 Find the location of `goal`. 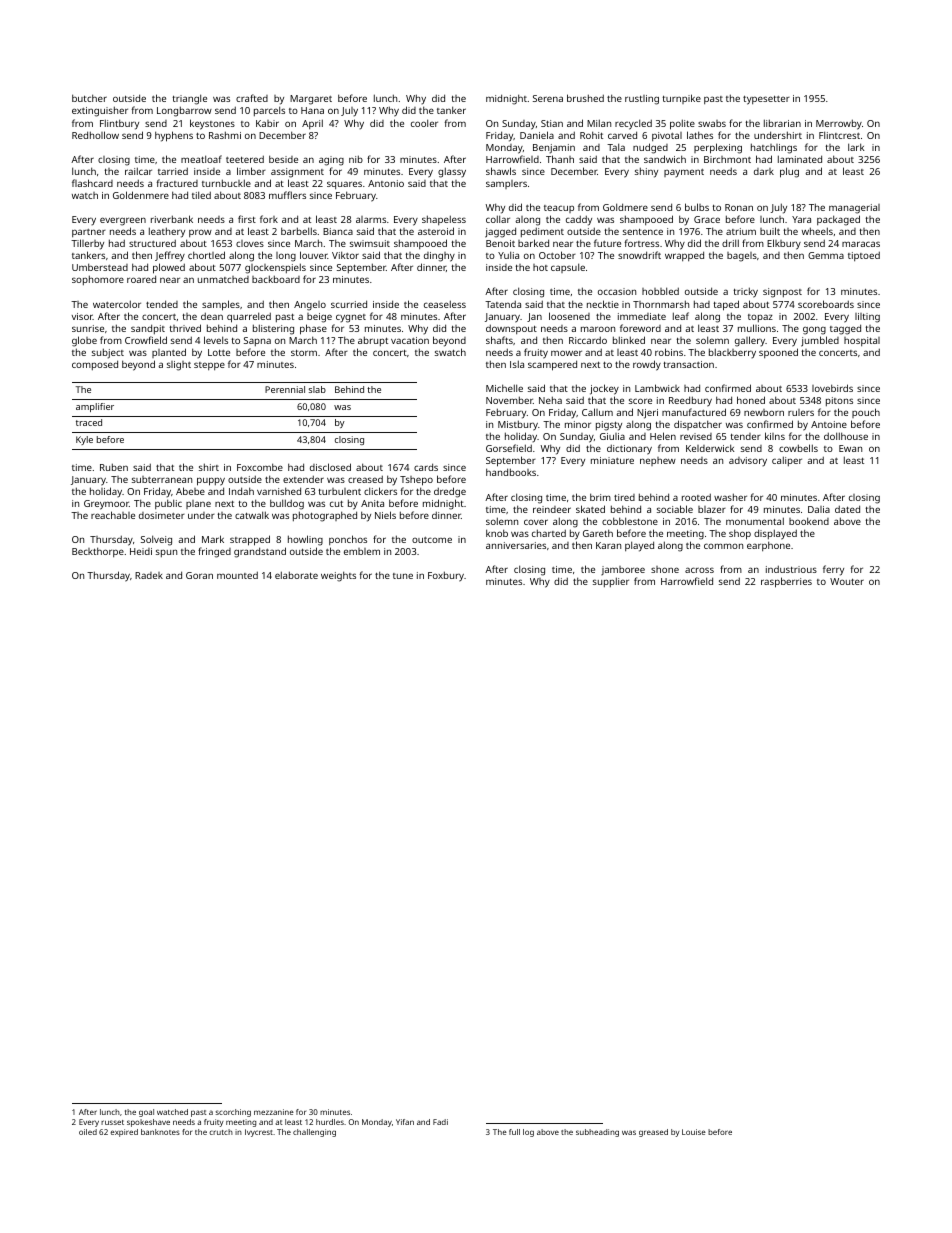

goal is located at coordinates (146, 1113).
